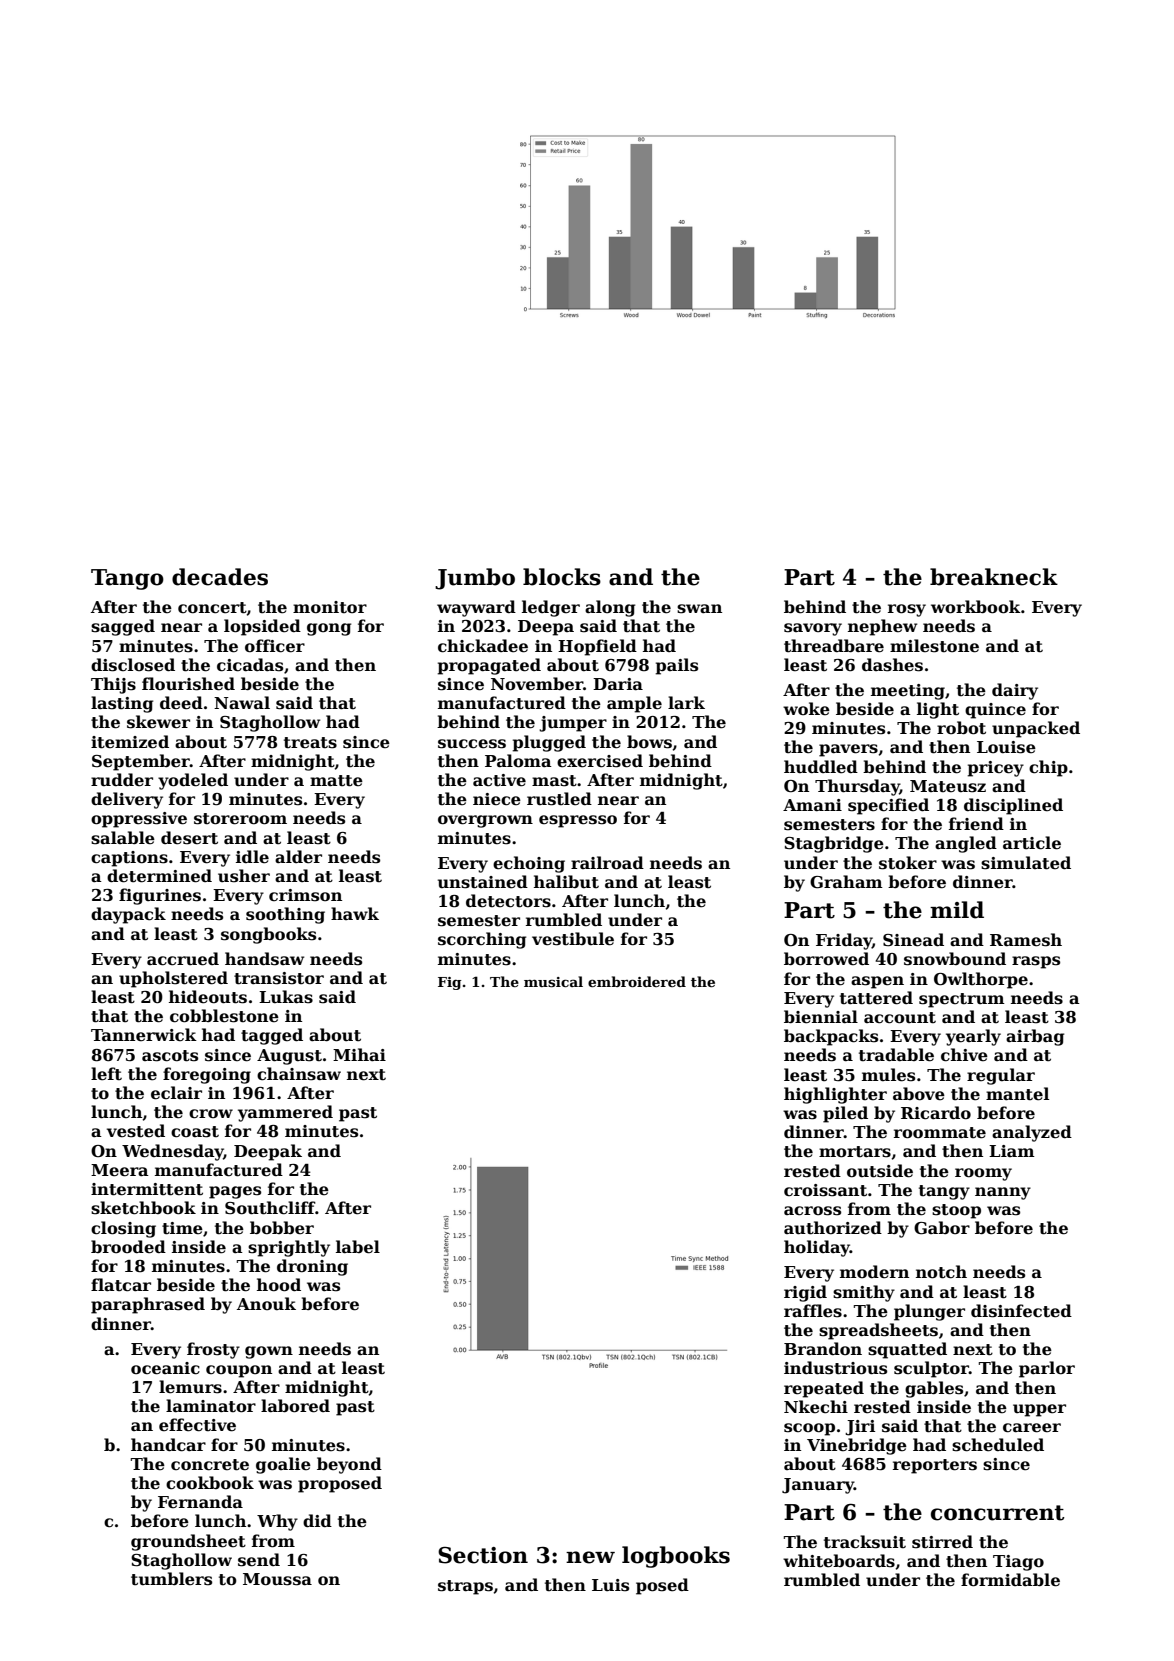 Image resolution: width=1174 pixels, height=1661 pixels. I want to click on did, so click(317, 1520).
